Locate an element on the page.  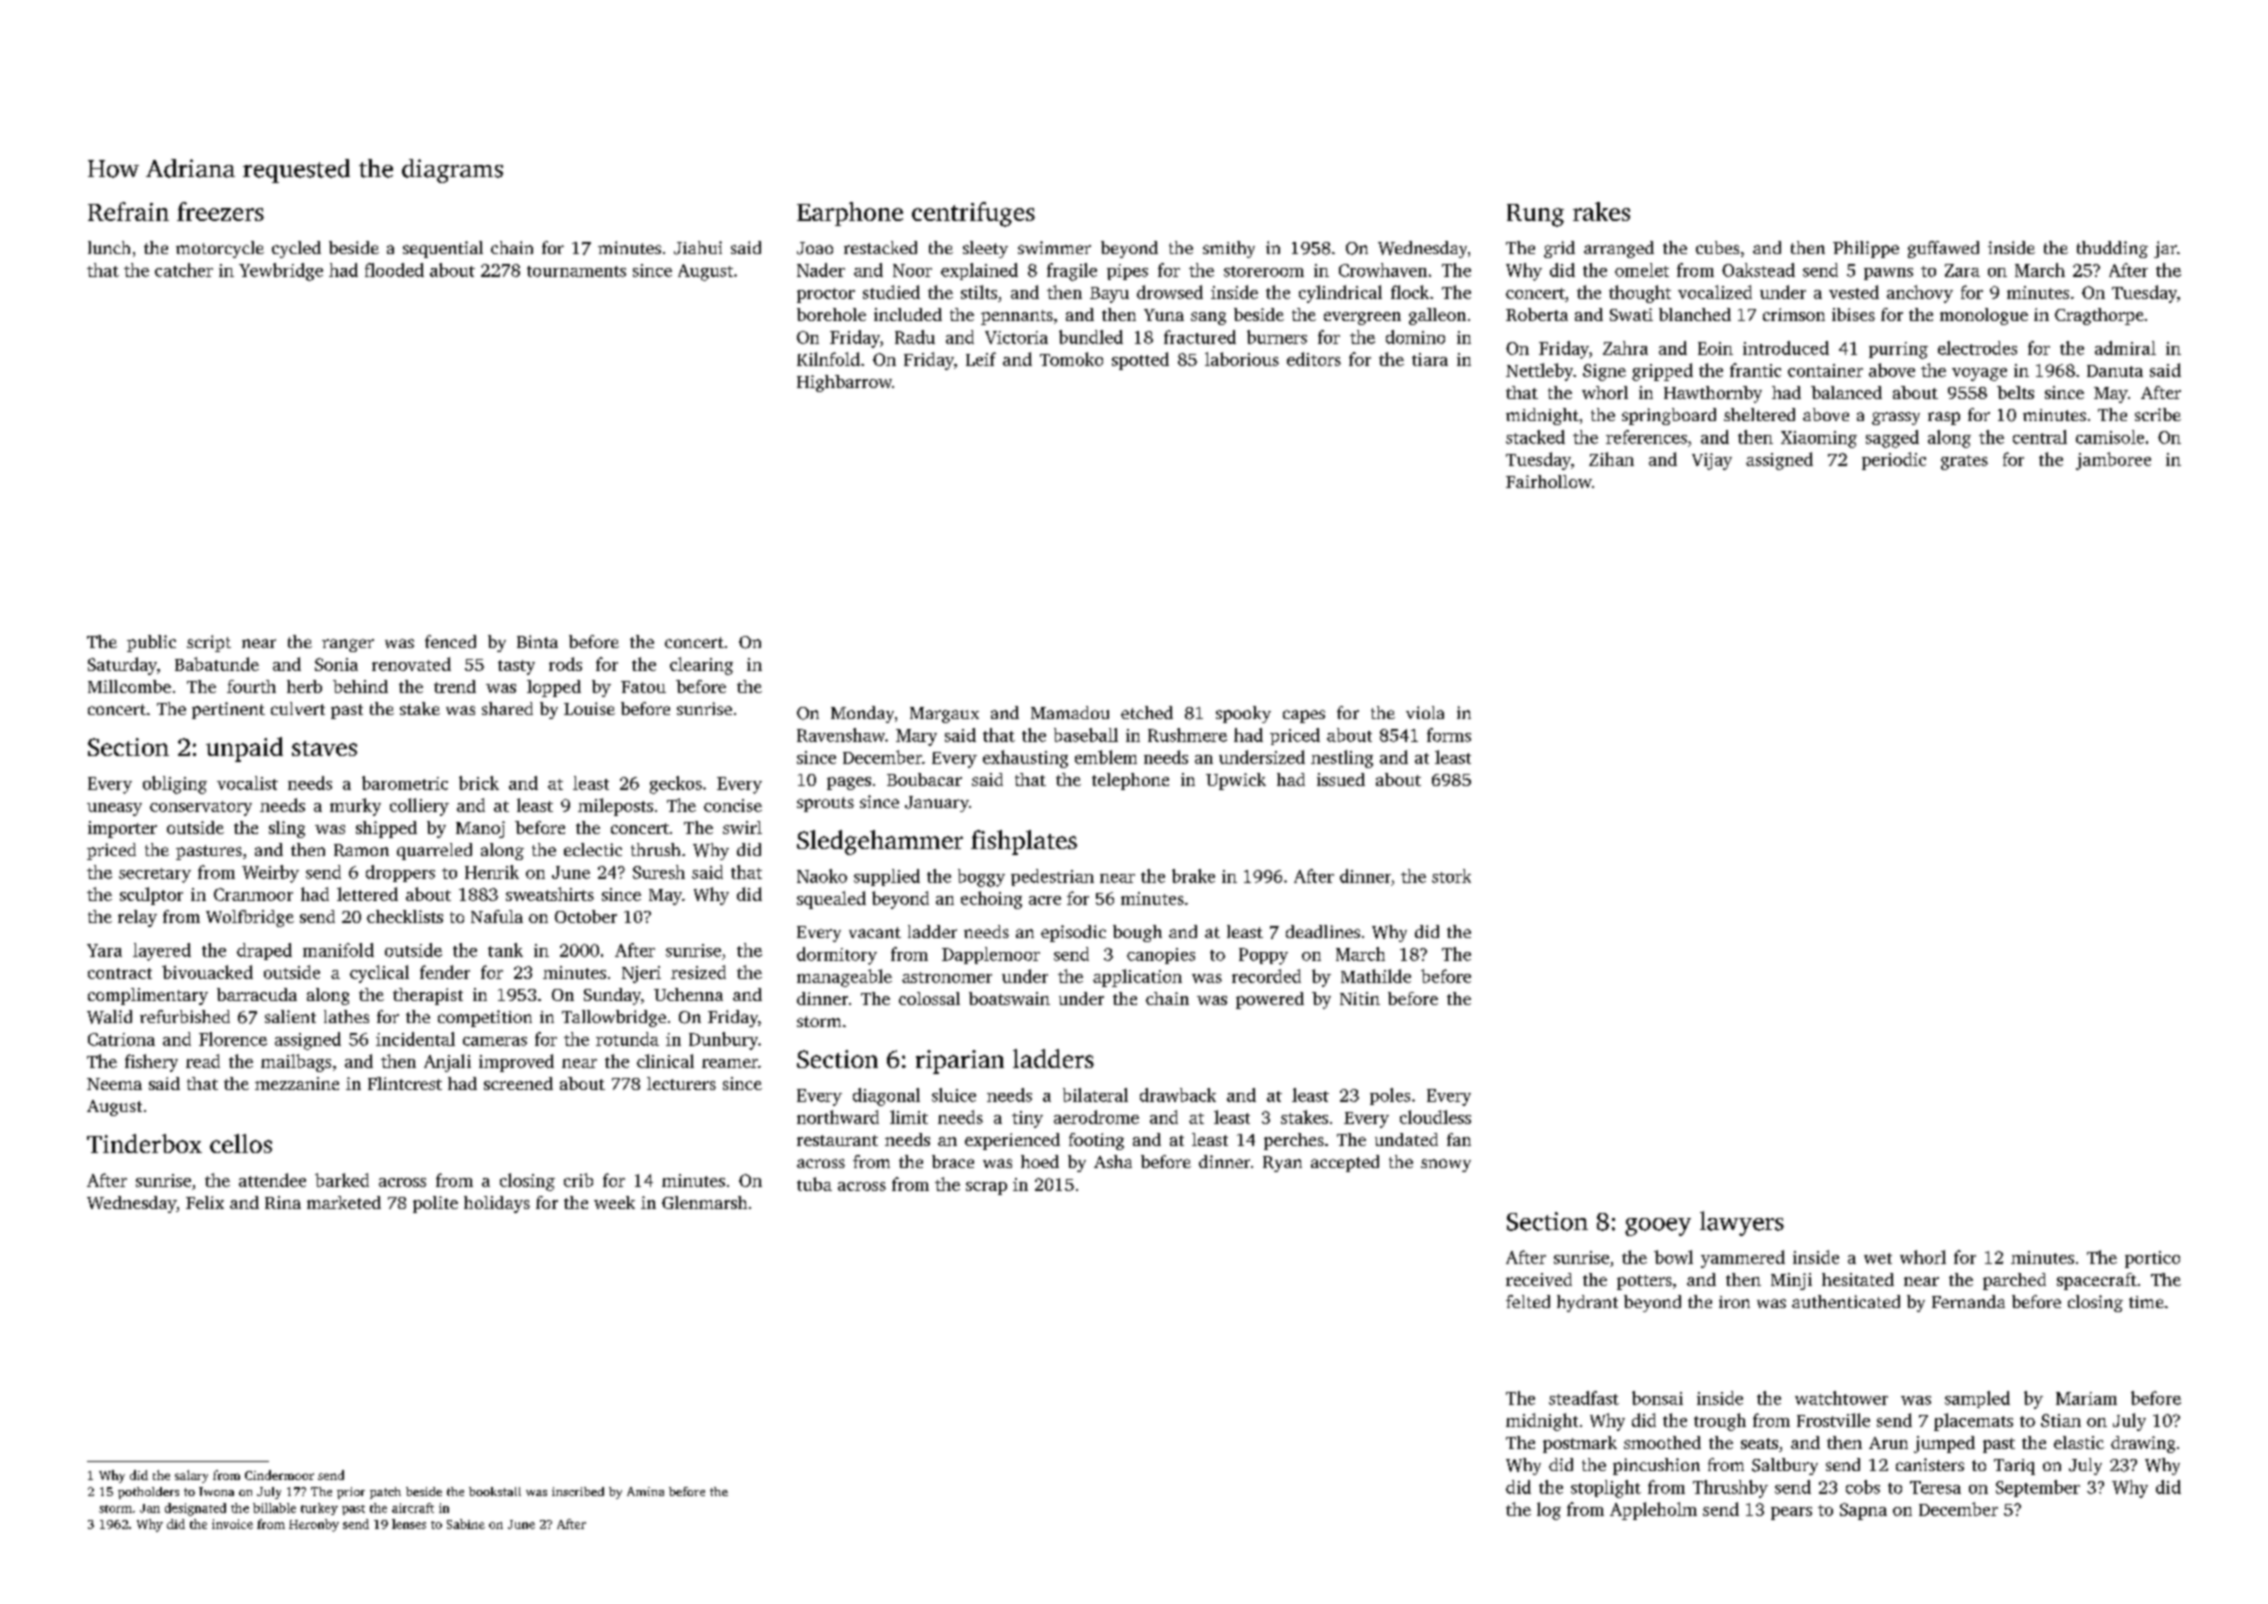
Felix is located at coordinates (205, 1202).
